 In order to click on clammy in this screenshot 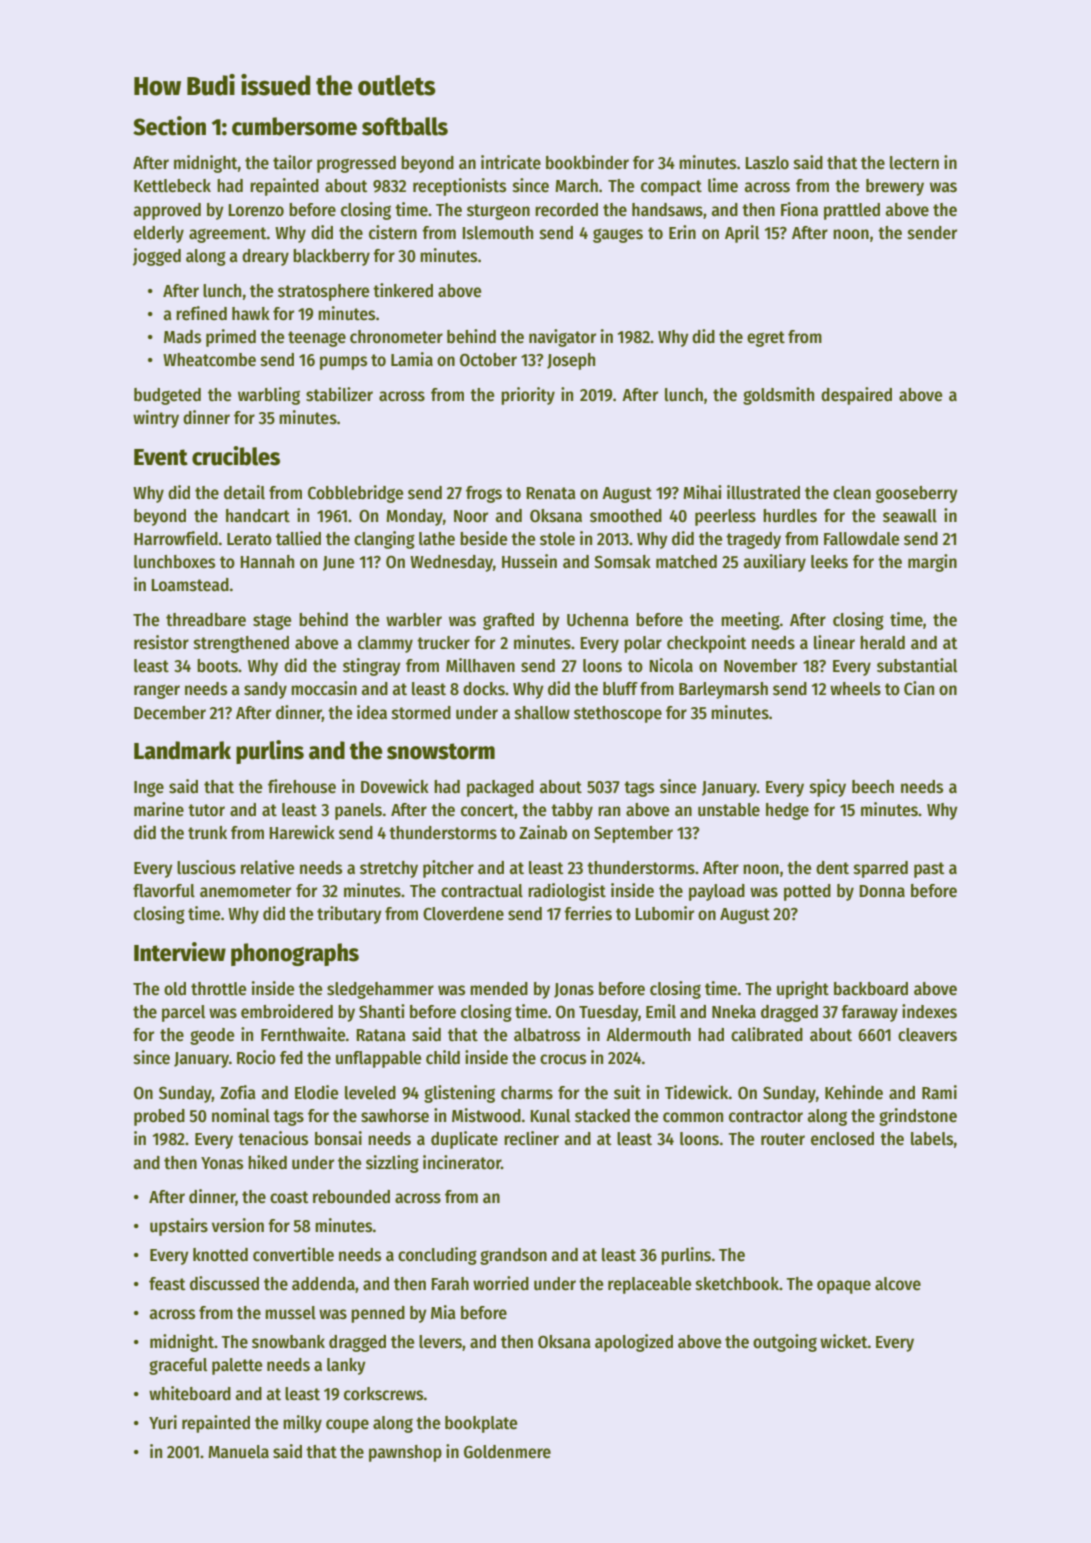, I will do `click(385, 644)`.
